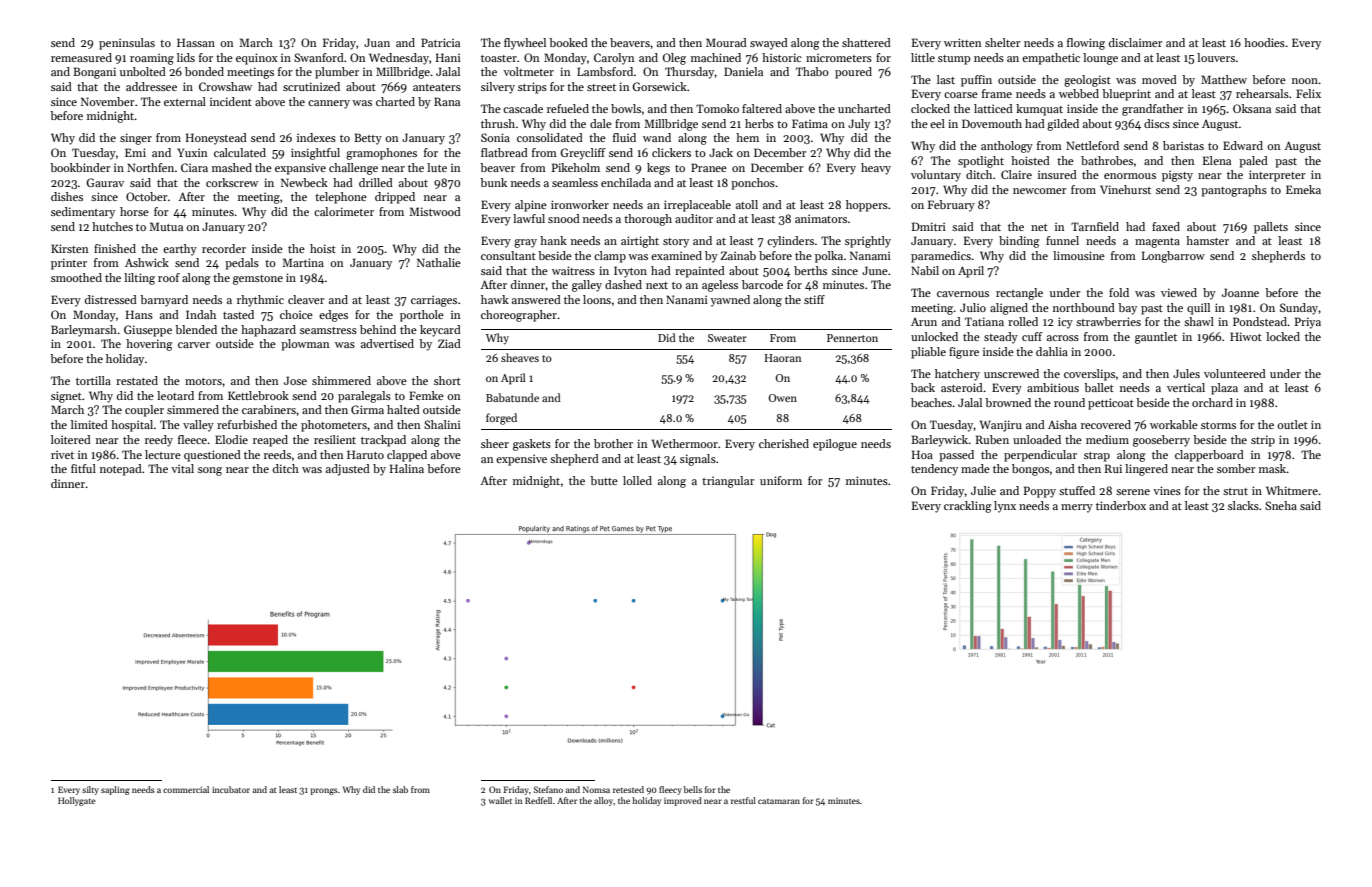 The image size is (1372, 887). I want to click on bells, so click(693, 789).
